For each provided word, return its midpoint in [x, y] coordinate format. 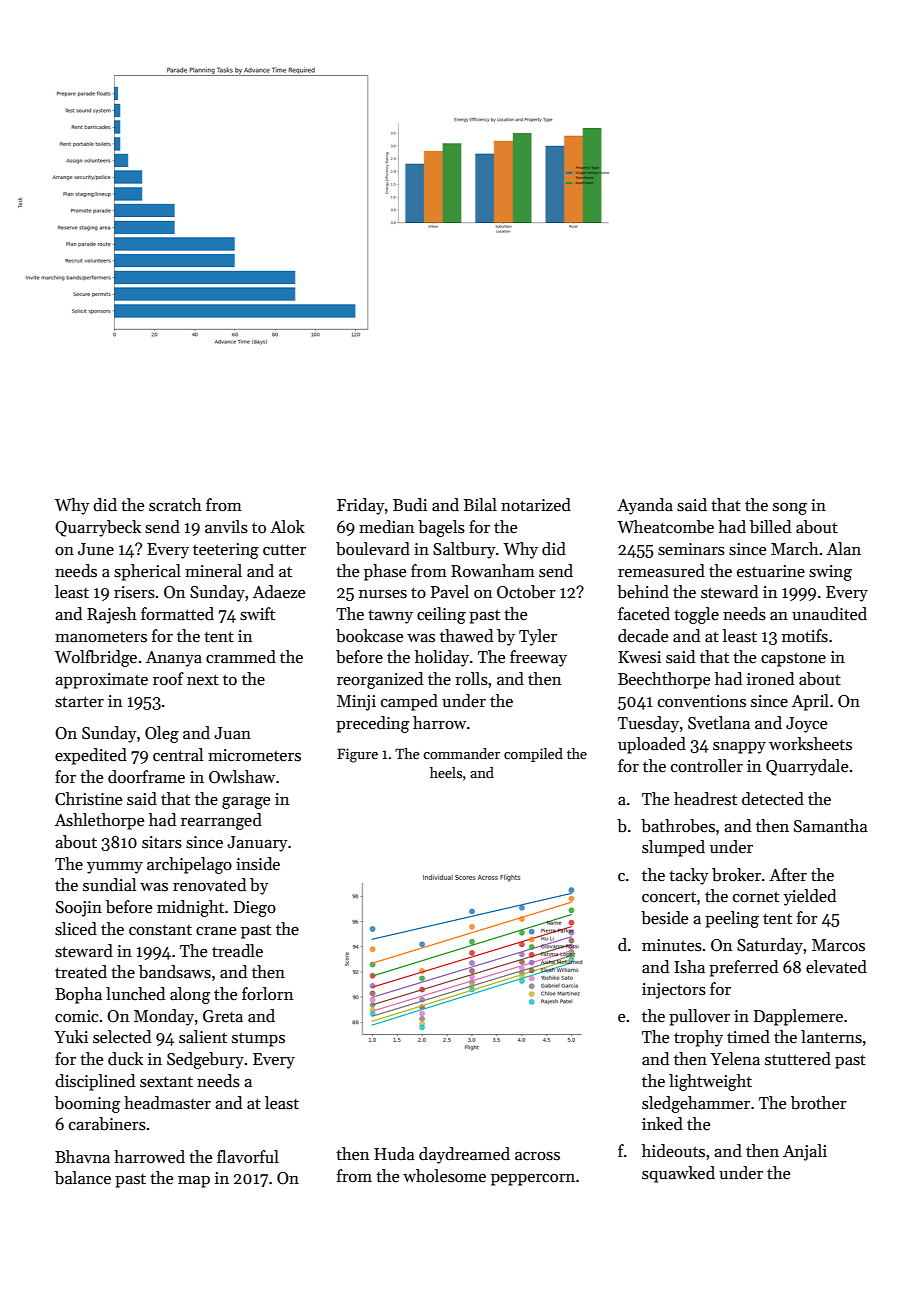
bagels [441, 528]
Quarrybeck [98, 528]
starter [79, 702]
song [790, 509]
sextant [166, 1082]
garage [246, 803]
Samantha [830, 826]
